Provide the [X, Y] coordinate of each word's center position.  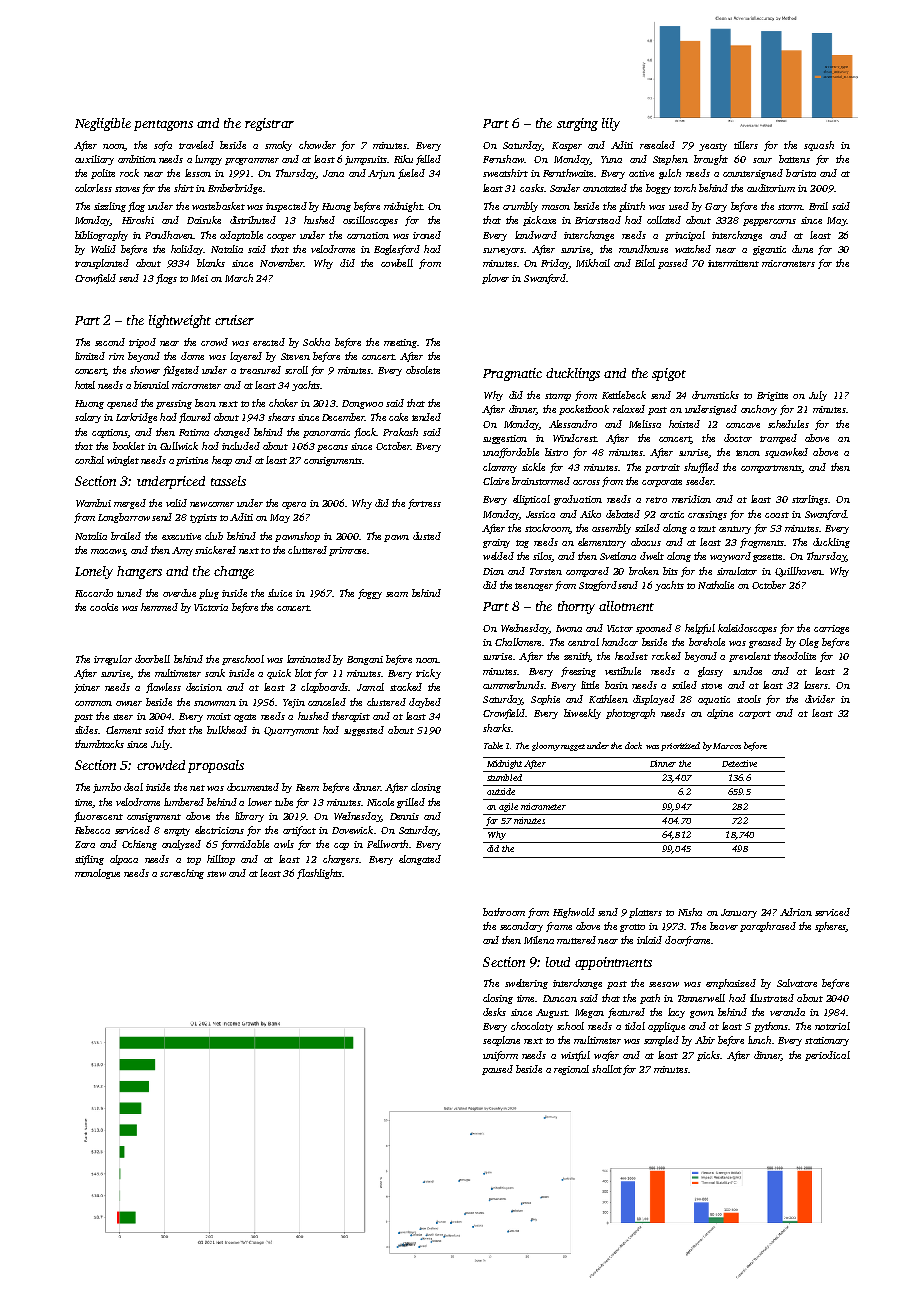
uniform [500, 1056]
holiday [187, 250]
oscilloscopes [370, 221]
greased [765, 643]
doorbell [152, 659]
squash [819, 146]
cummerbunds [513, 685]
